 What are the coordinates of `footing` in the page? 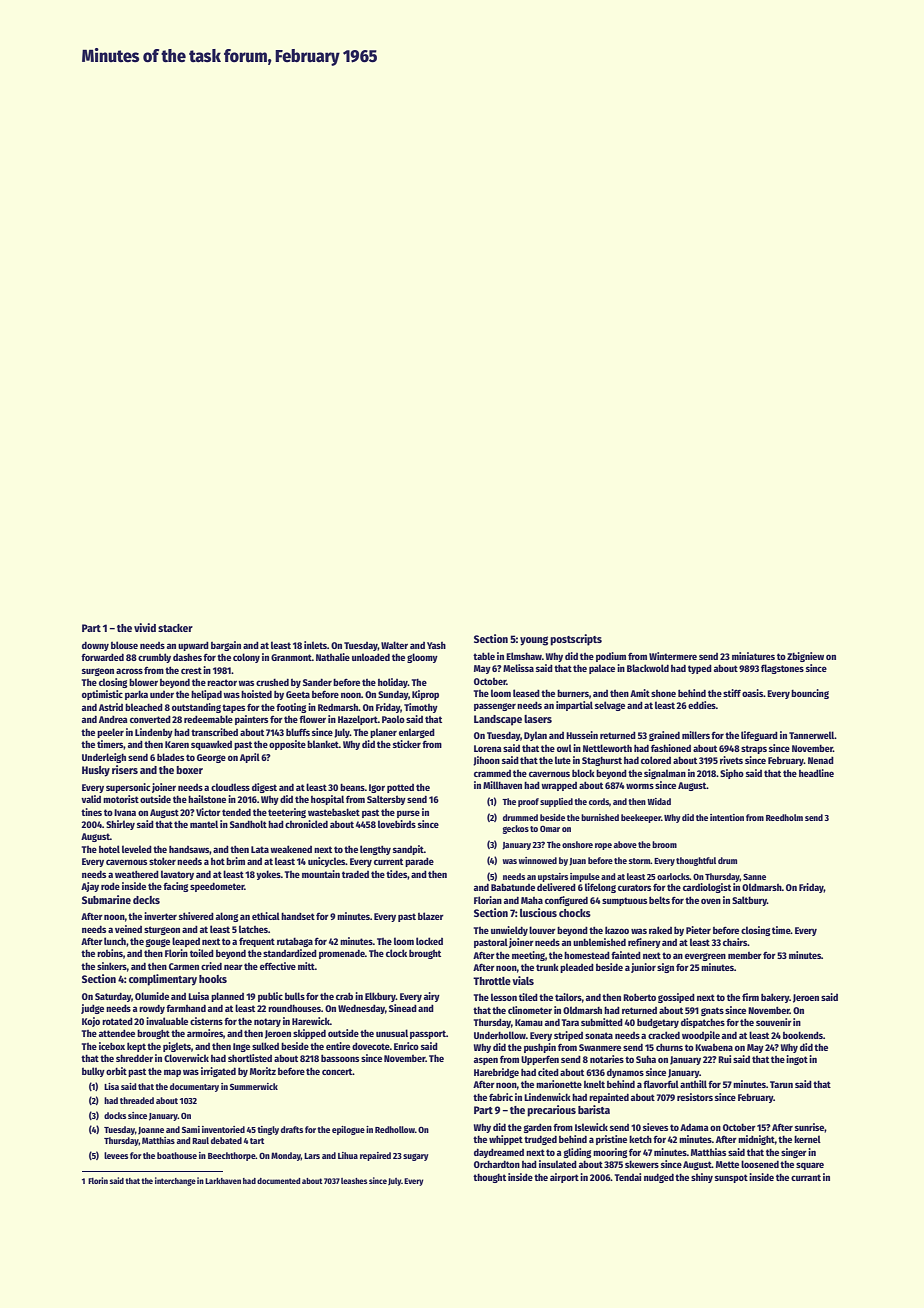 It's located at (291, 708).
